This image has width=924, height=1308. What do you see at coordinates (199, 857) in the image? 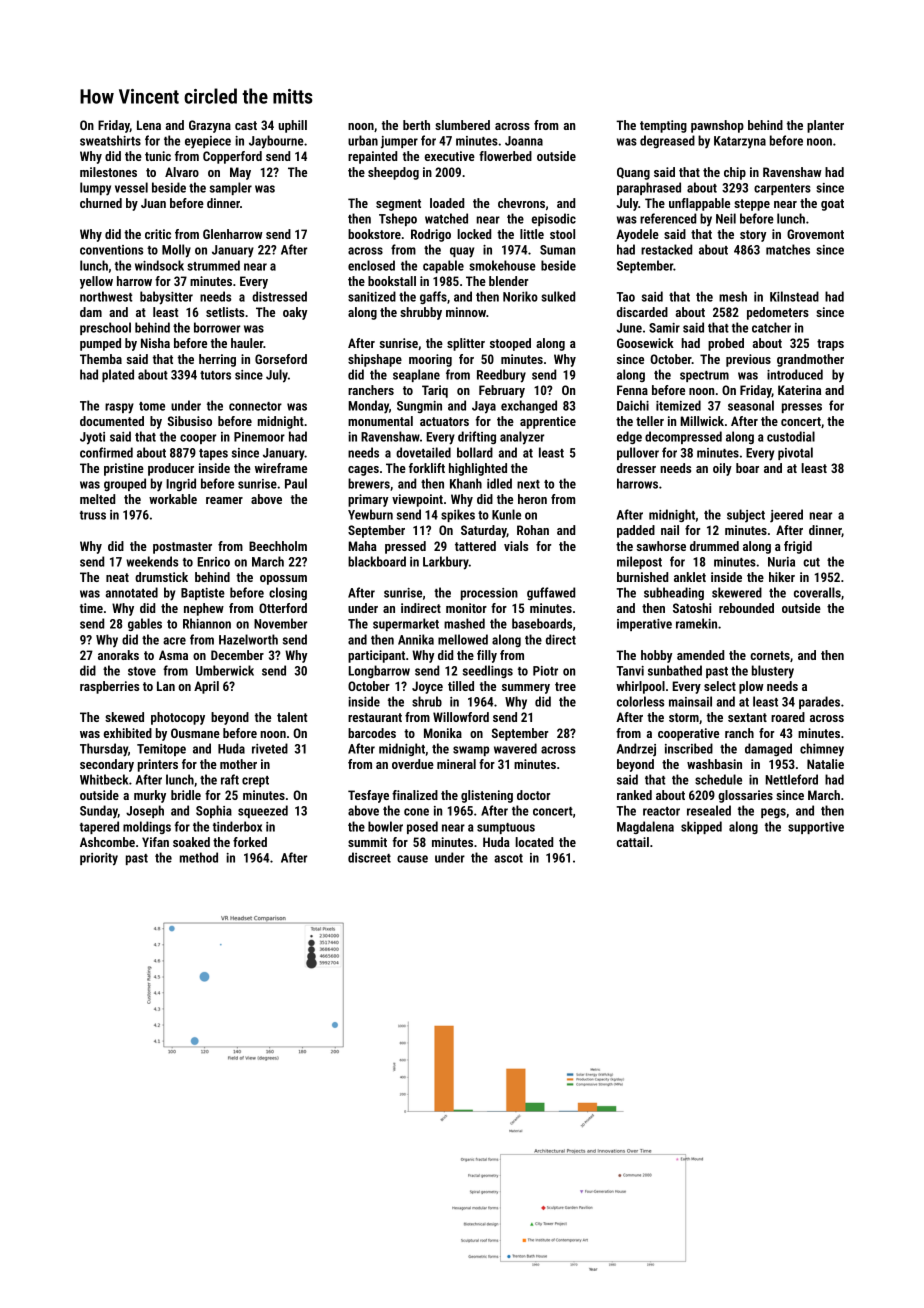
I see `method` at bounding box center [199, 857].
